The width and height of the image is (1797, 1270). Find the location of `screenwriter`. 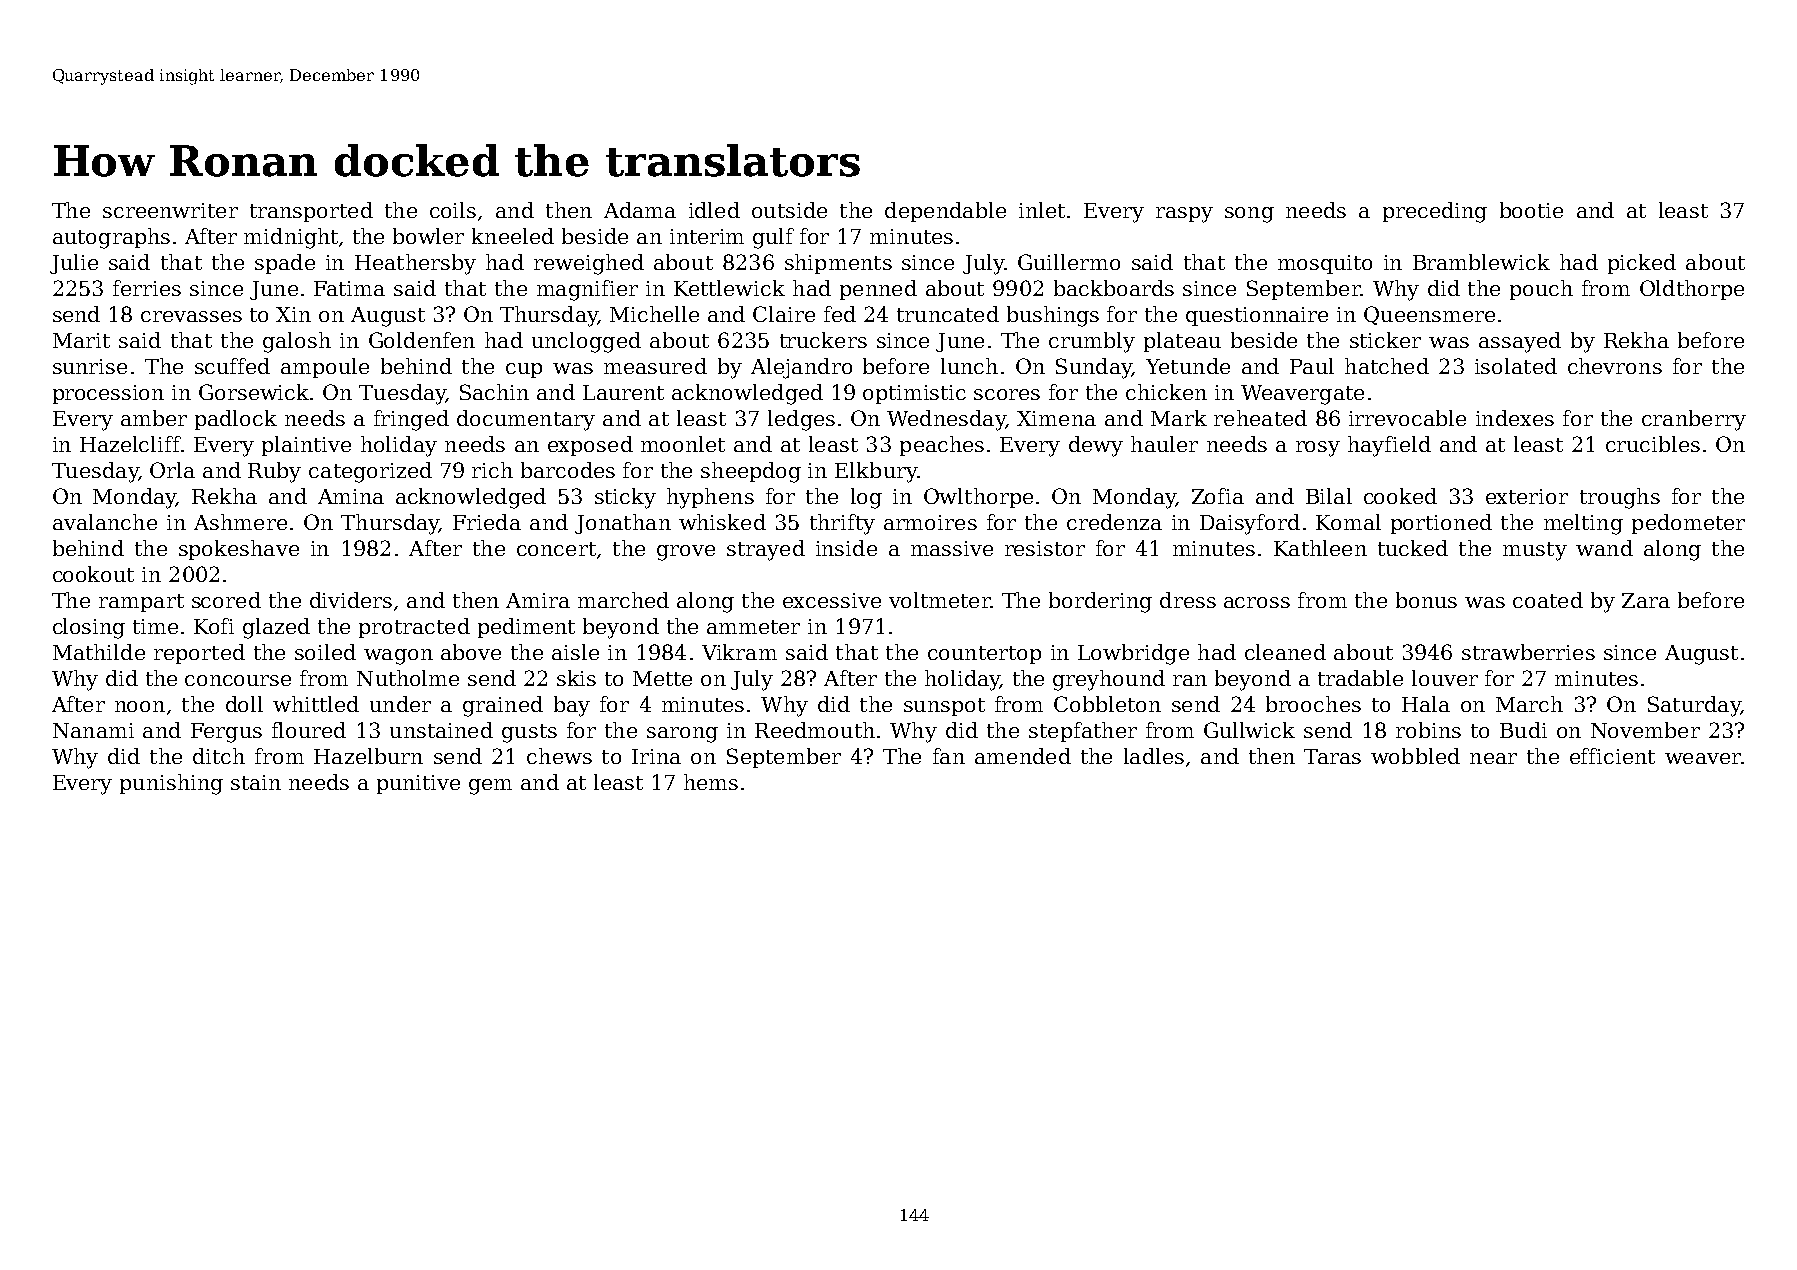

screenwriter is located at coordinates (170, 210).
